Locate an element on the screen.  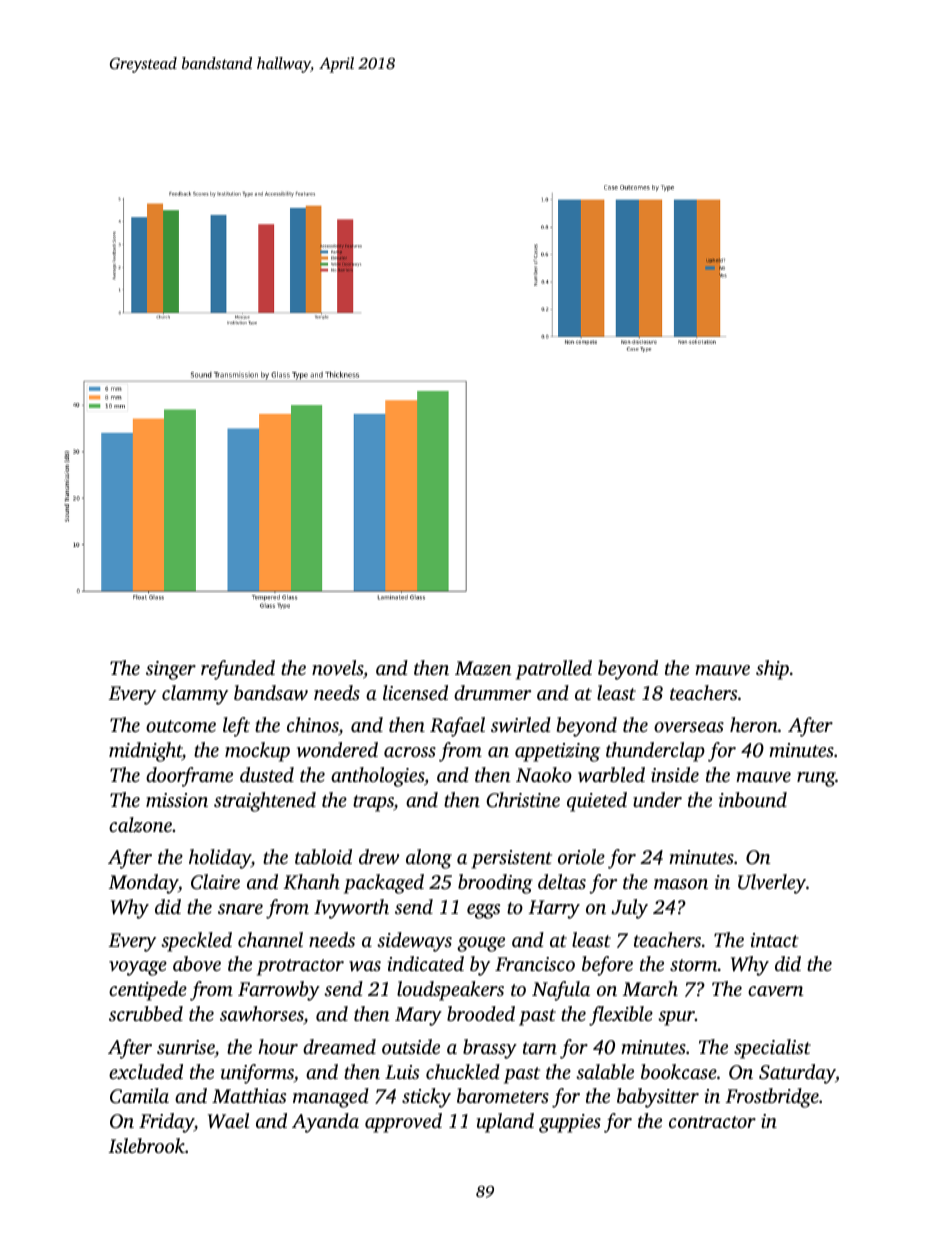
patrolled is located at coordinates (554, 670).
